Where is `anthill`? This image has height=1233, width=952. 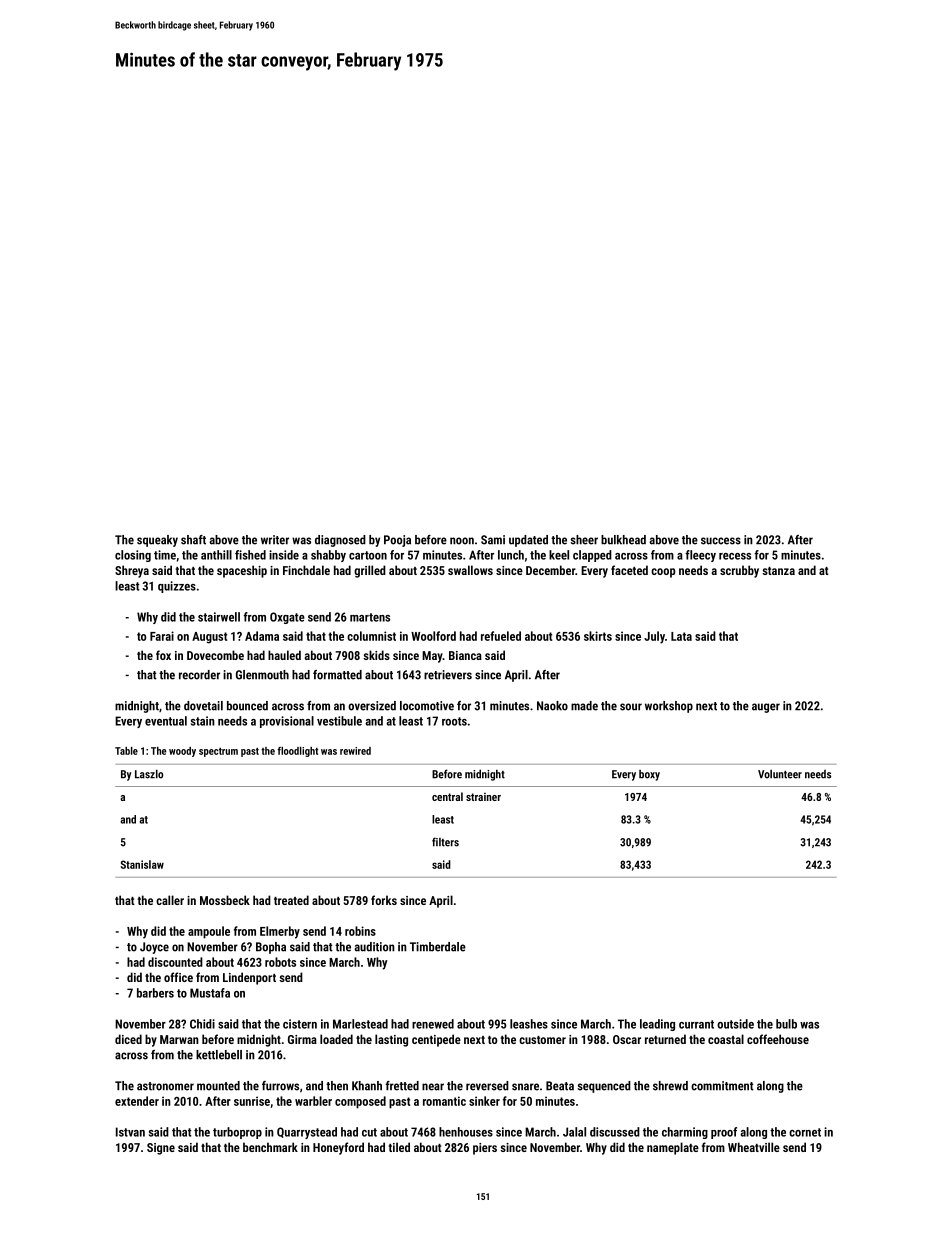 anthill is located at coordinates (216, 555).
